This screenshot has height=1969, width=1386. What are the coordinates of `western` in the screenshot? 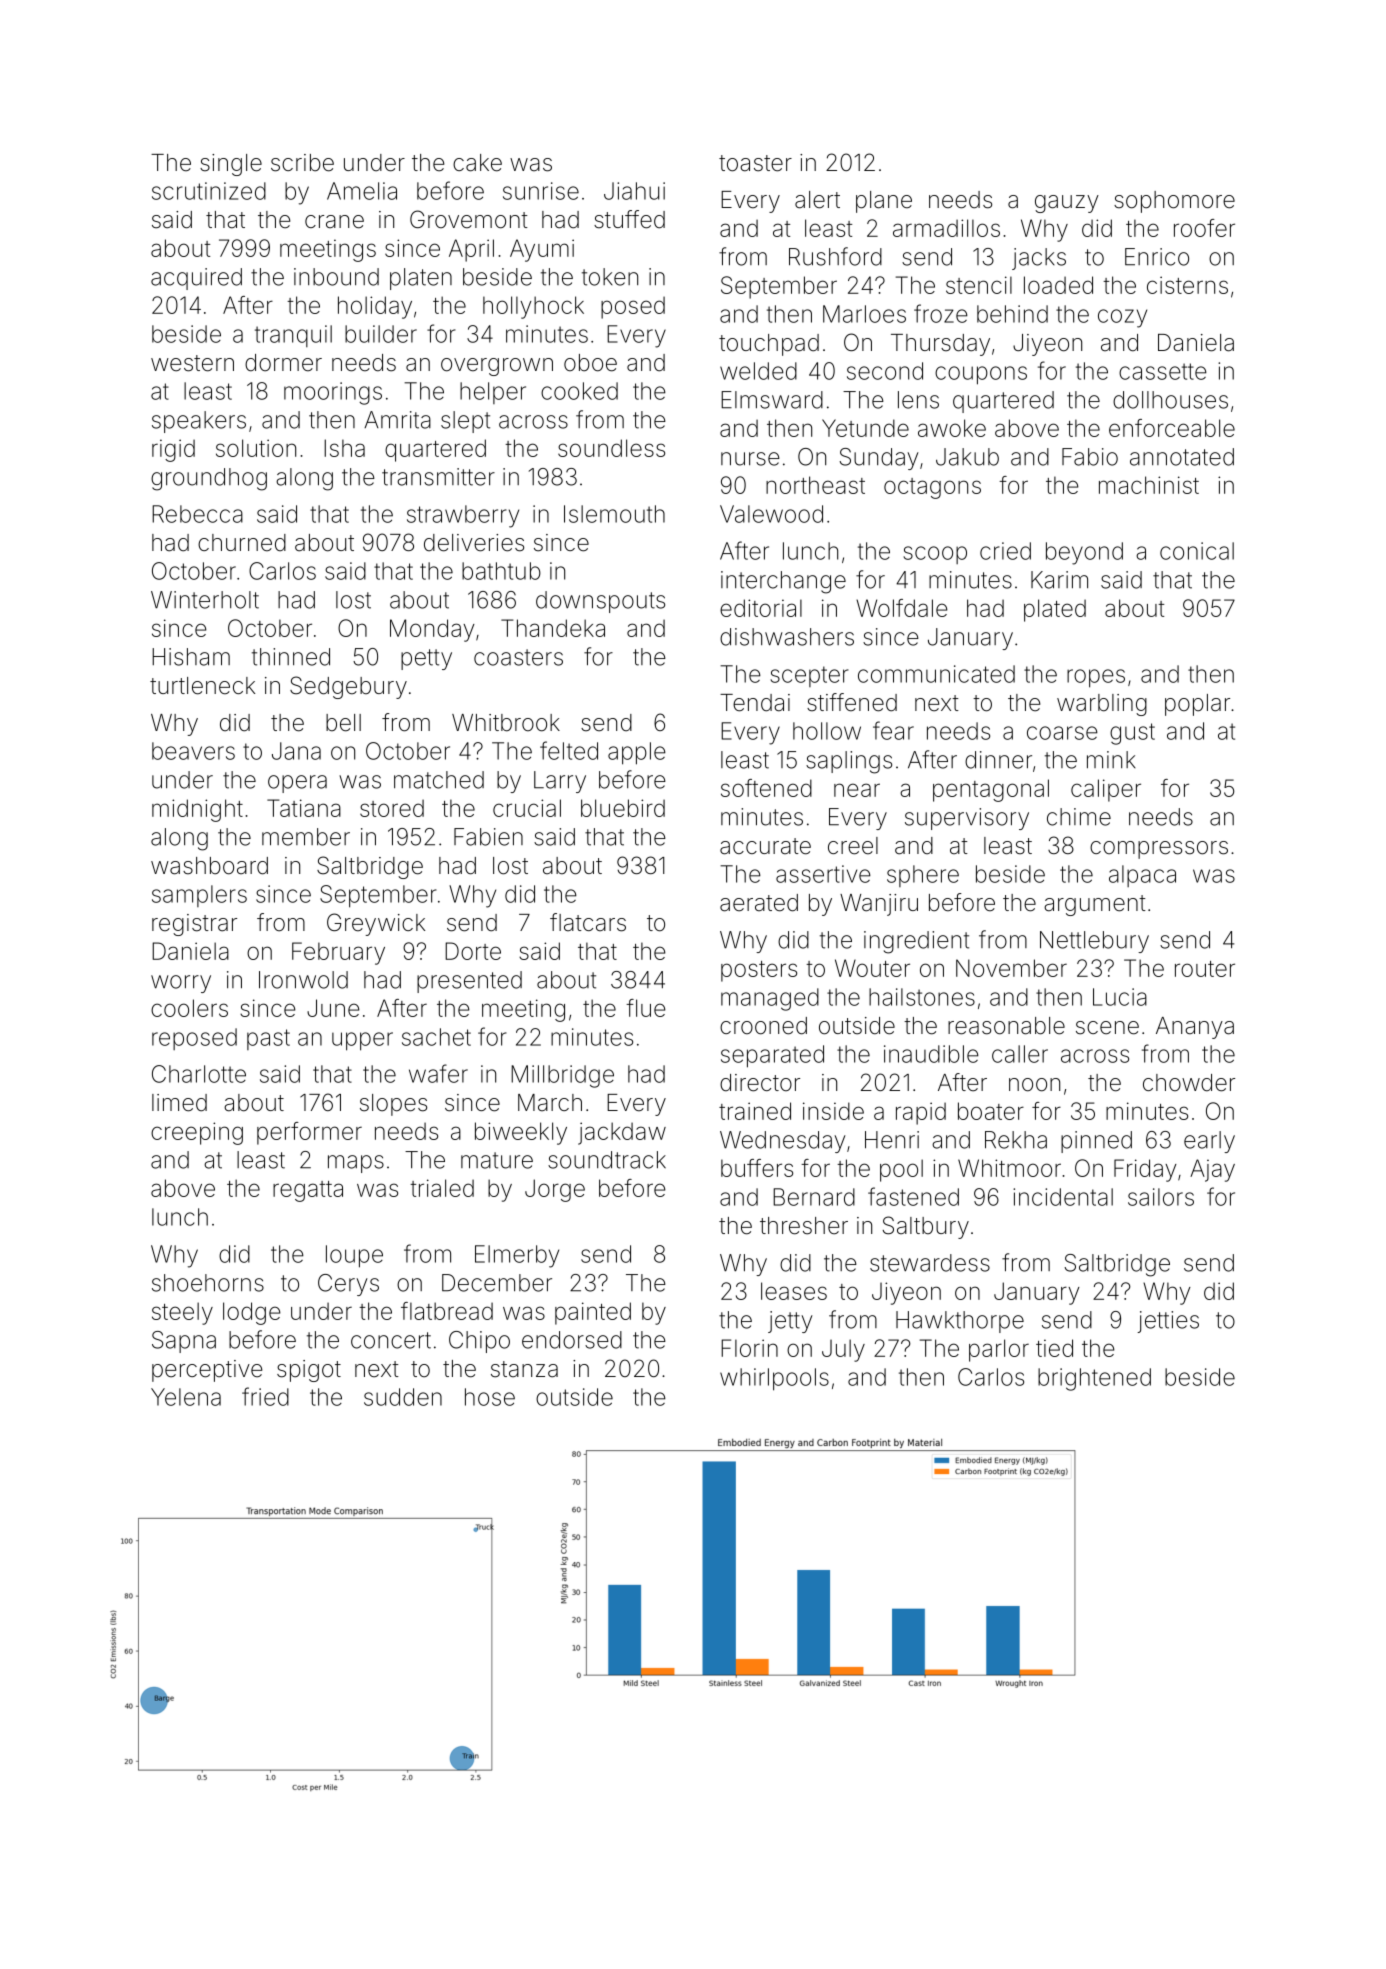 It's located at (192, 363).
